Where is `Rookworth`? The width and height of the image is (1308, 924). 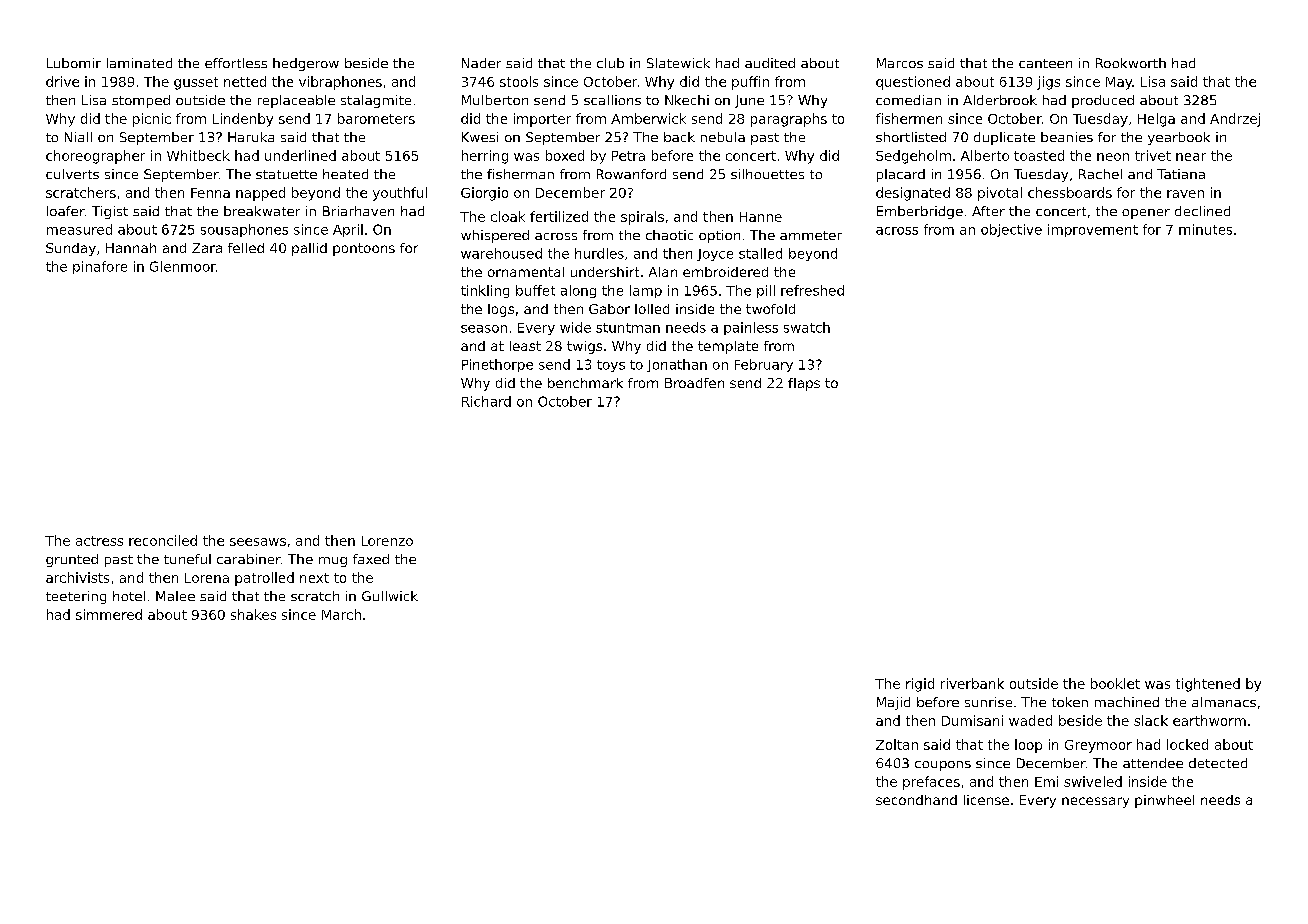
Rookworth is located at coordinates (1131, 63).
